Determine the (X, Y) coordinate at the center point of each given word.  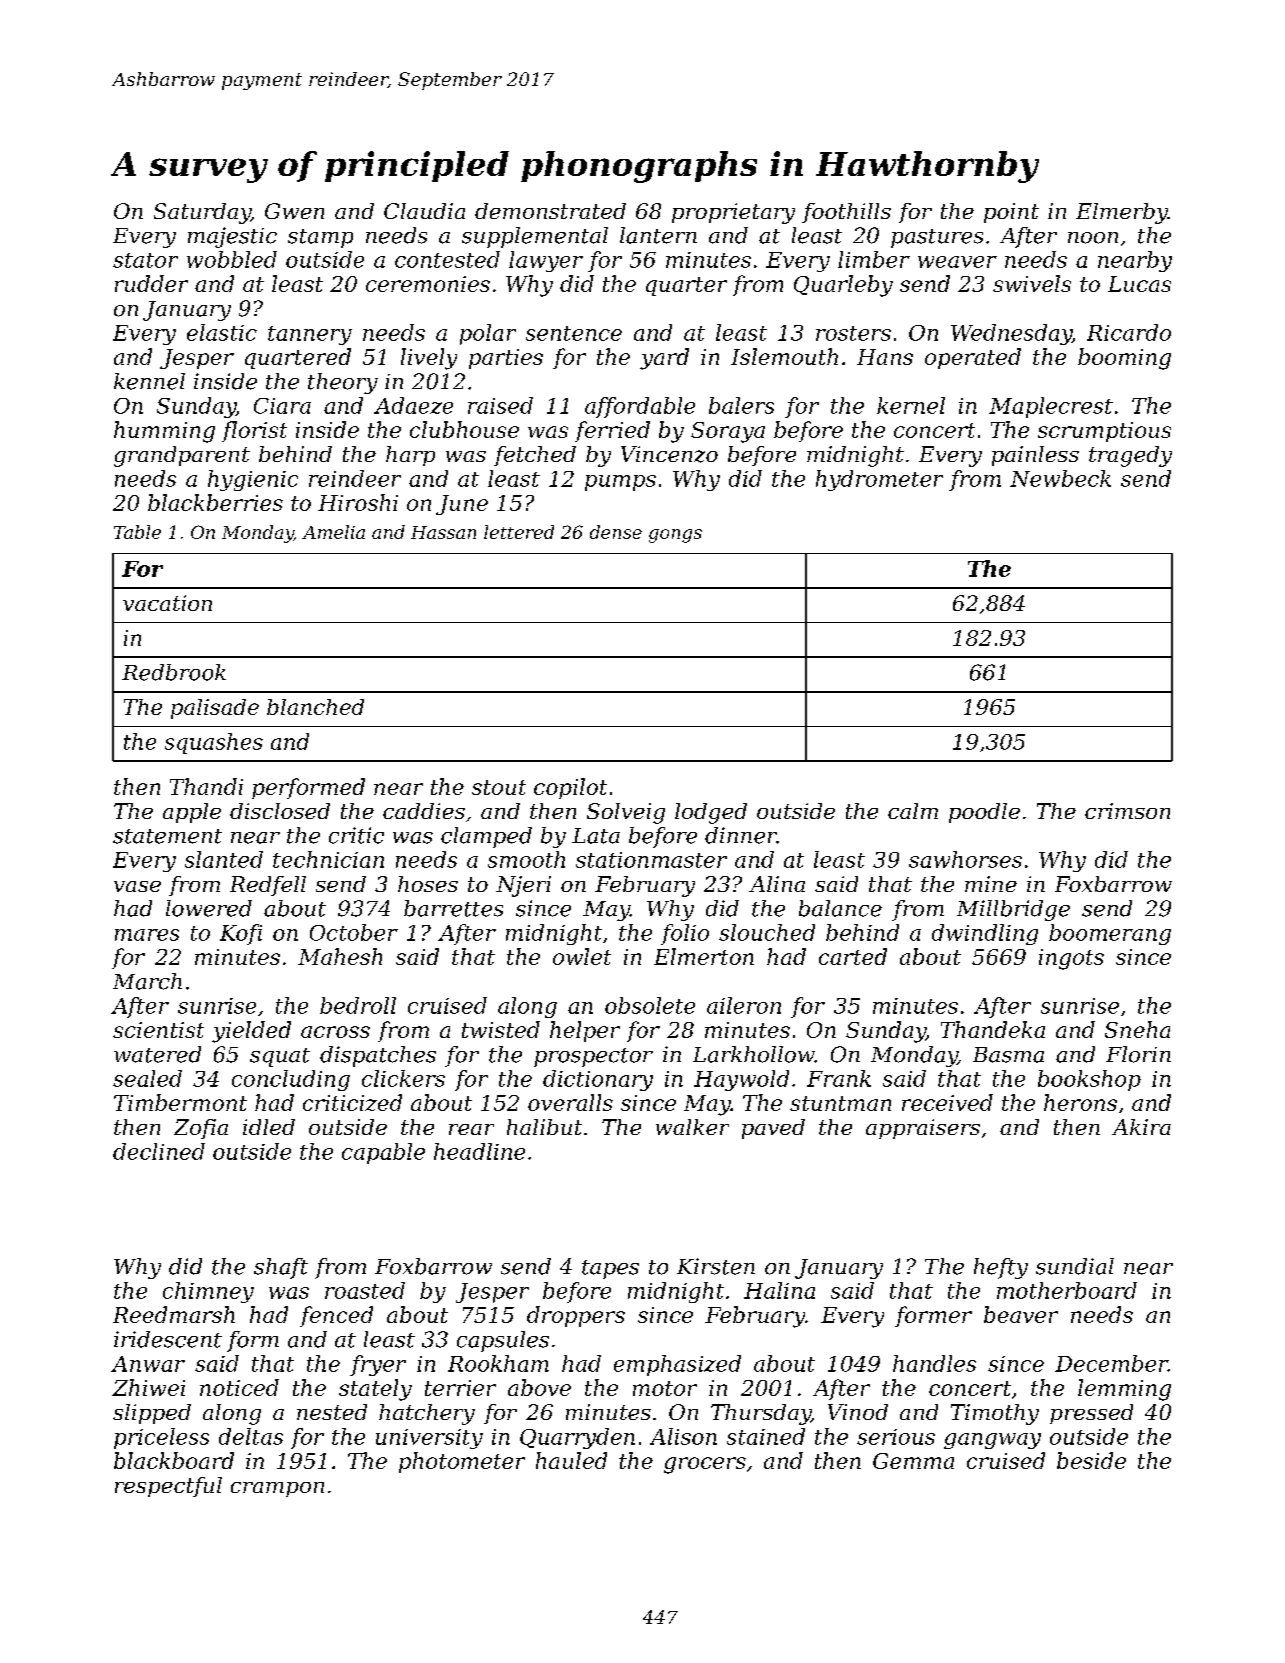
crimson (1127, 811)
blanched (315, 707)
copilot (570, 788)
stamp (320, 238)
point (1011, 213)
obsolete (650, 1005)
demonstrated (550, 211)
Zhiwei (148, 1387)
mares (147, 935)
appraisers (923, 1129)
